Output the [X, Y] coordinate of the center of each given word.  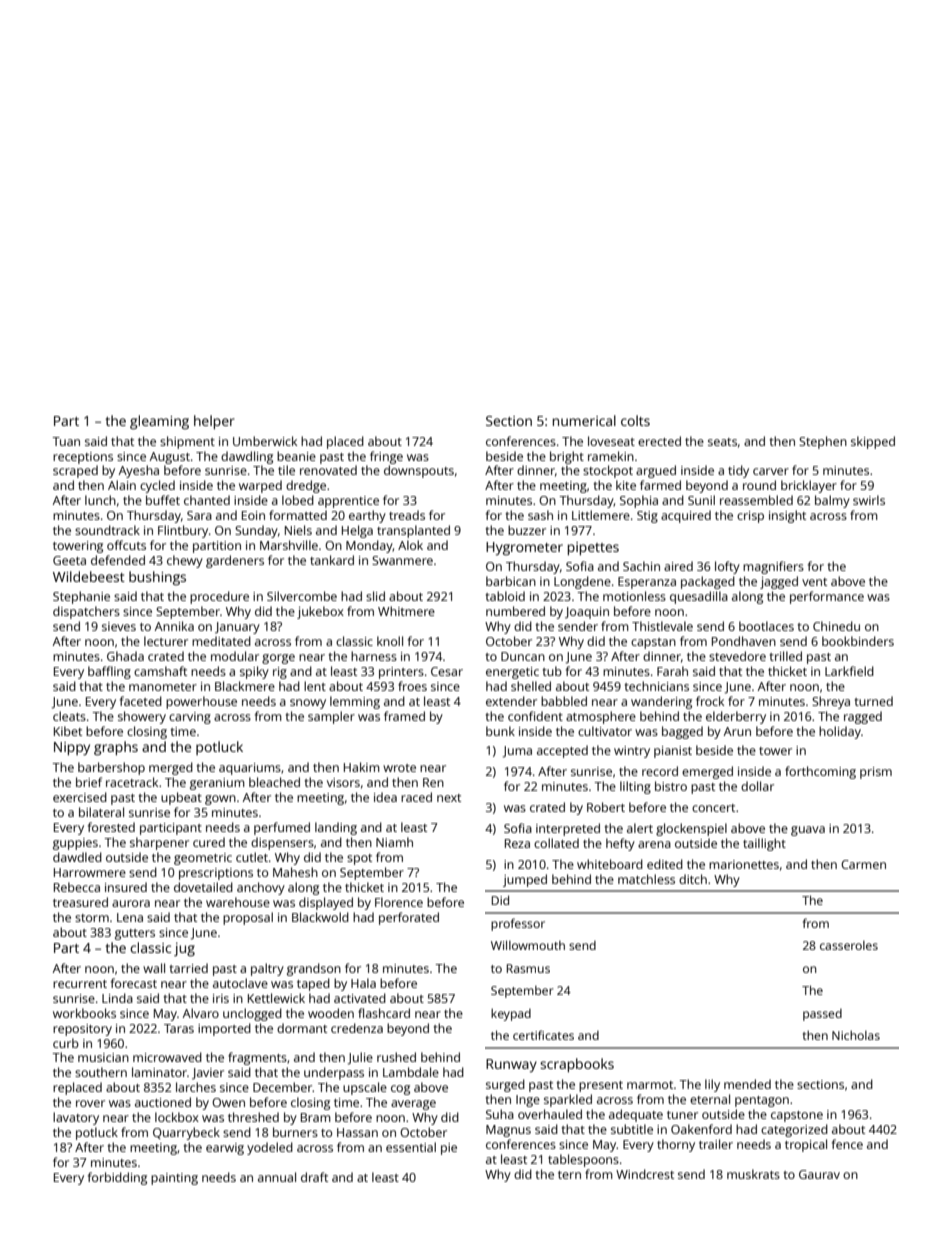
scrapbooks [577, 1065]
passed [822, 1015]
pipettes [593, 548]
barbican [511, 581]
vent [814, 582]
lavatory [76, 1118]
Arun [737, 731]
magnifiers [773, 567]
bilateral [101, 812]
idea [385, 797]
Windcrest [645, 1174]
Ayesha [139, 471]
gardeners [235, 561]
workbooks [84, 1013]
